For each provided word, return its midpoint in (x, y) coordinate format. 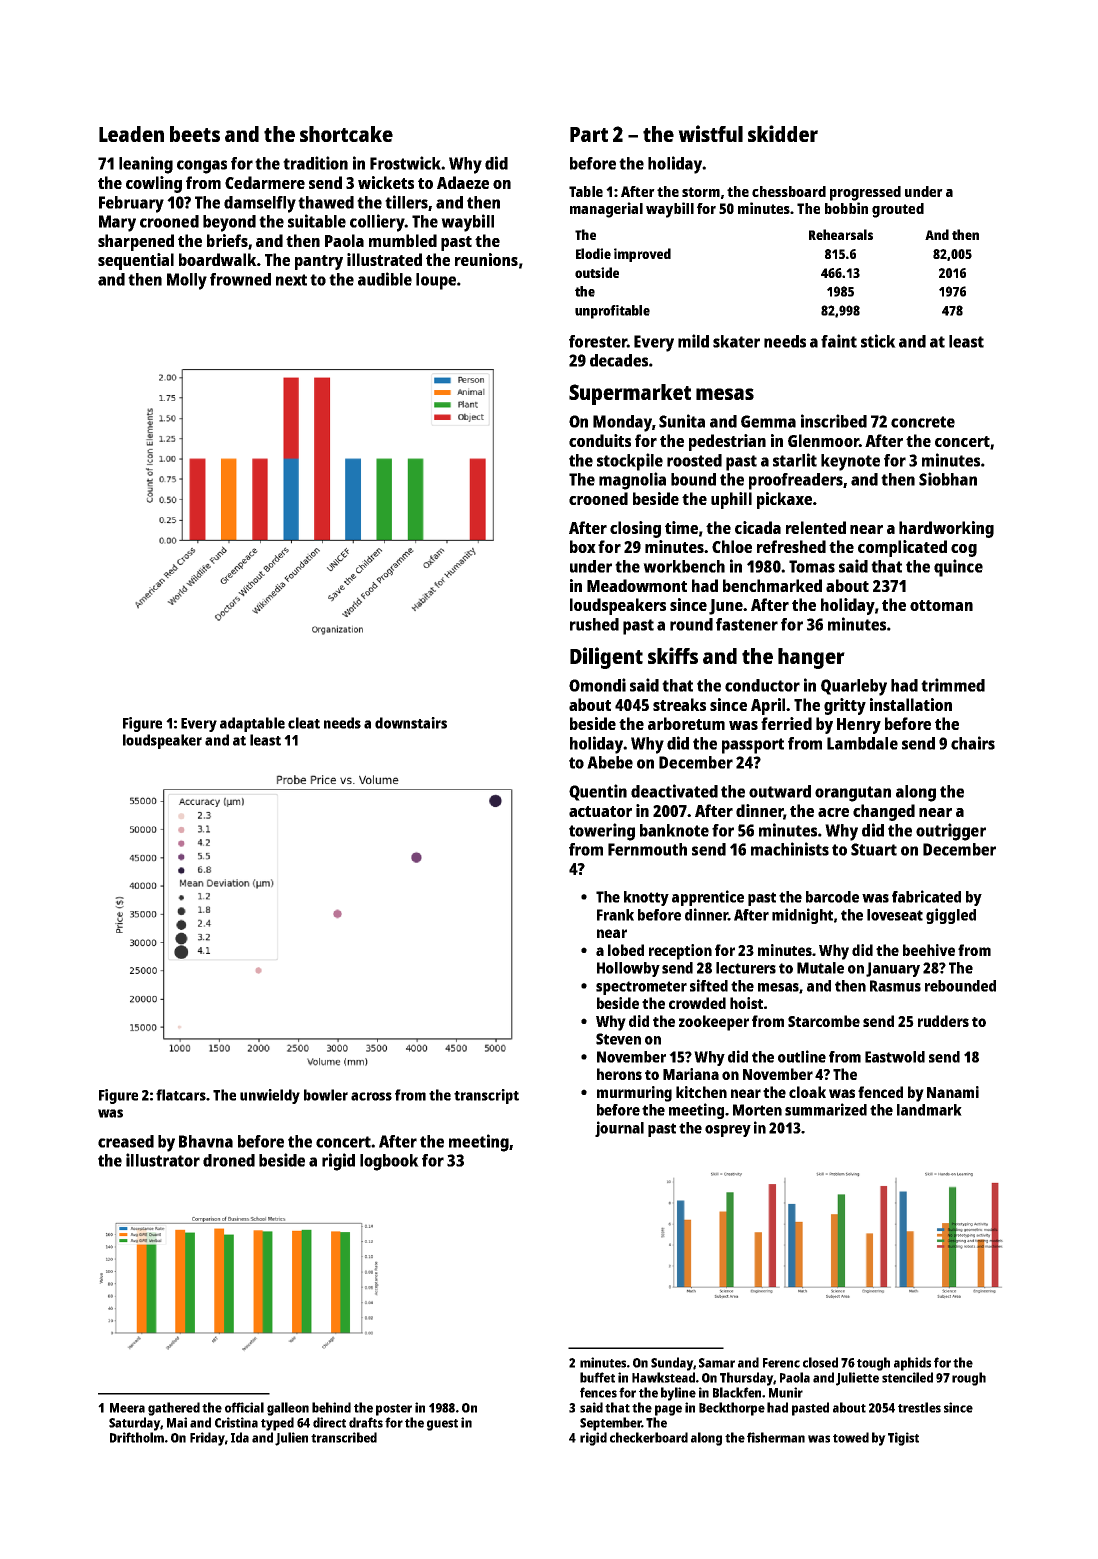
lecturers (746, 968)
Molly (187, 281)
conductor (762, 685)
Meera (127, 1408)
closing (635, 529)
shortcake (346, 134)
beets (195, 134)
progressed (865, 193)
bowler (326, 1095)
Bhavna (206, 1141)
